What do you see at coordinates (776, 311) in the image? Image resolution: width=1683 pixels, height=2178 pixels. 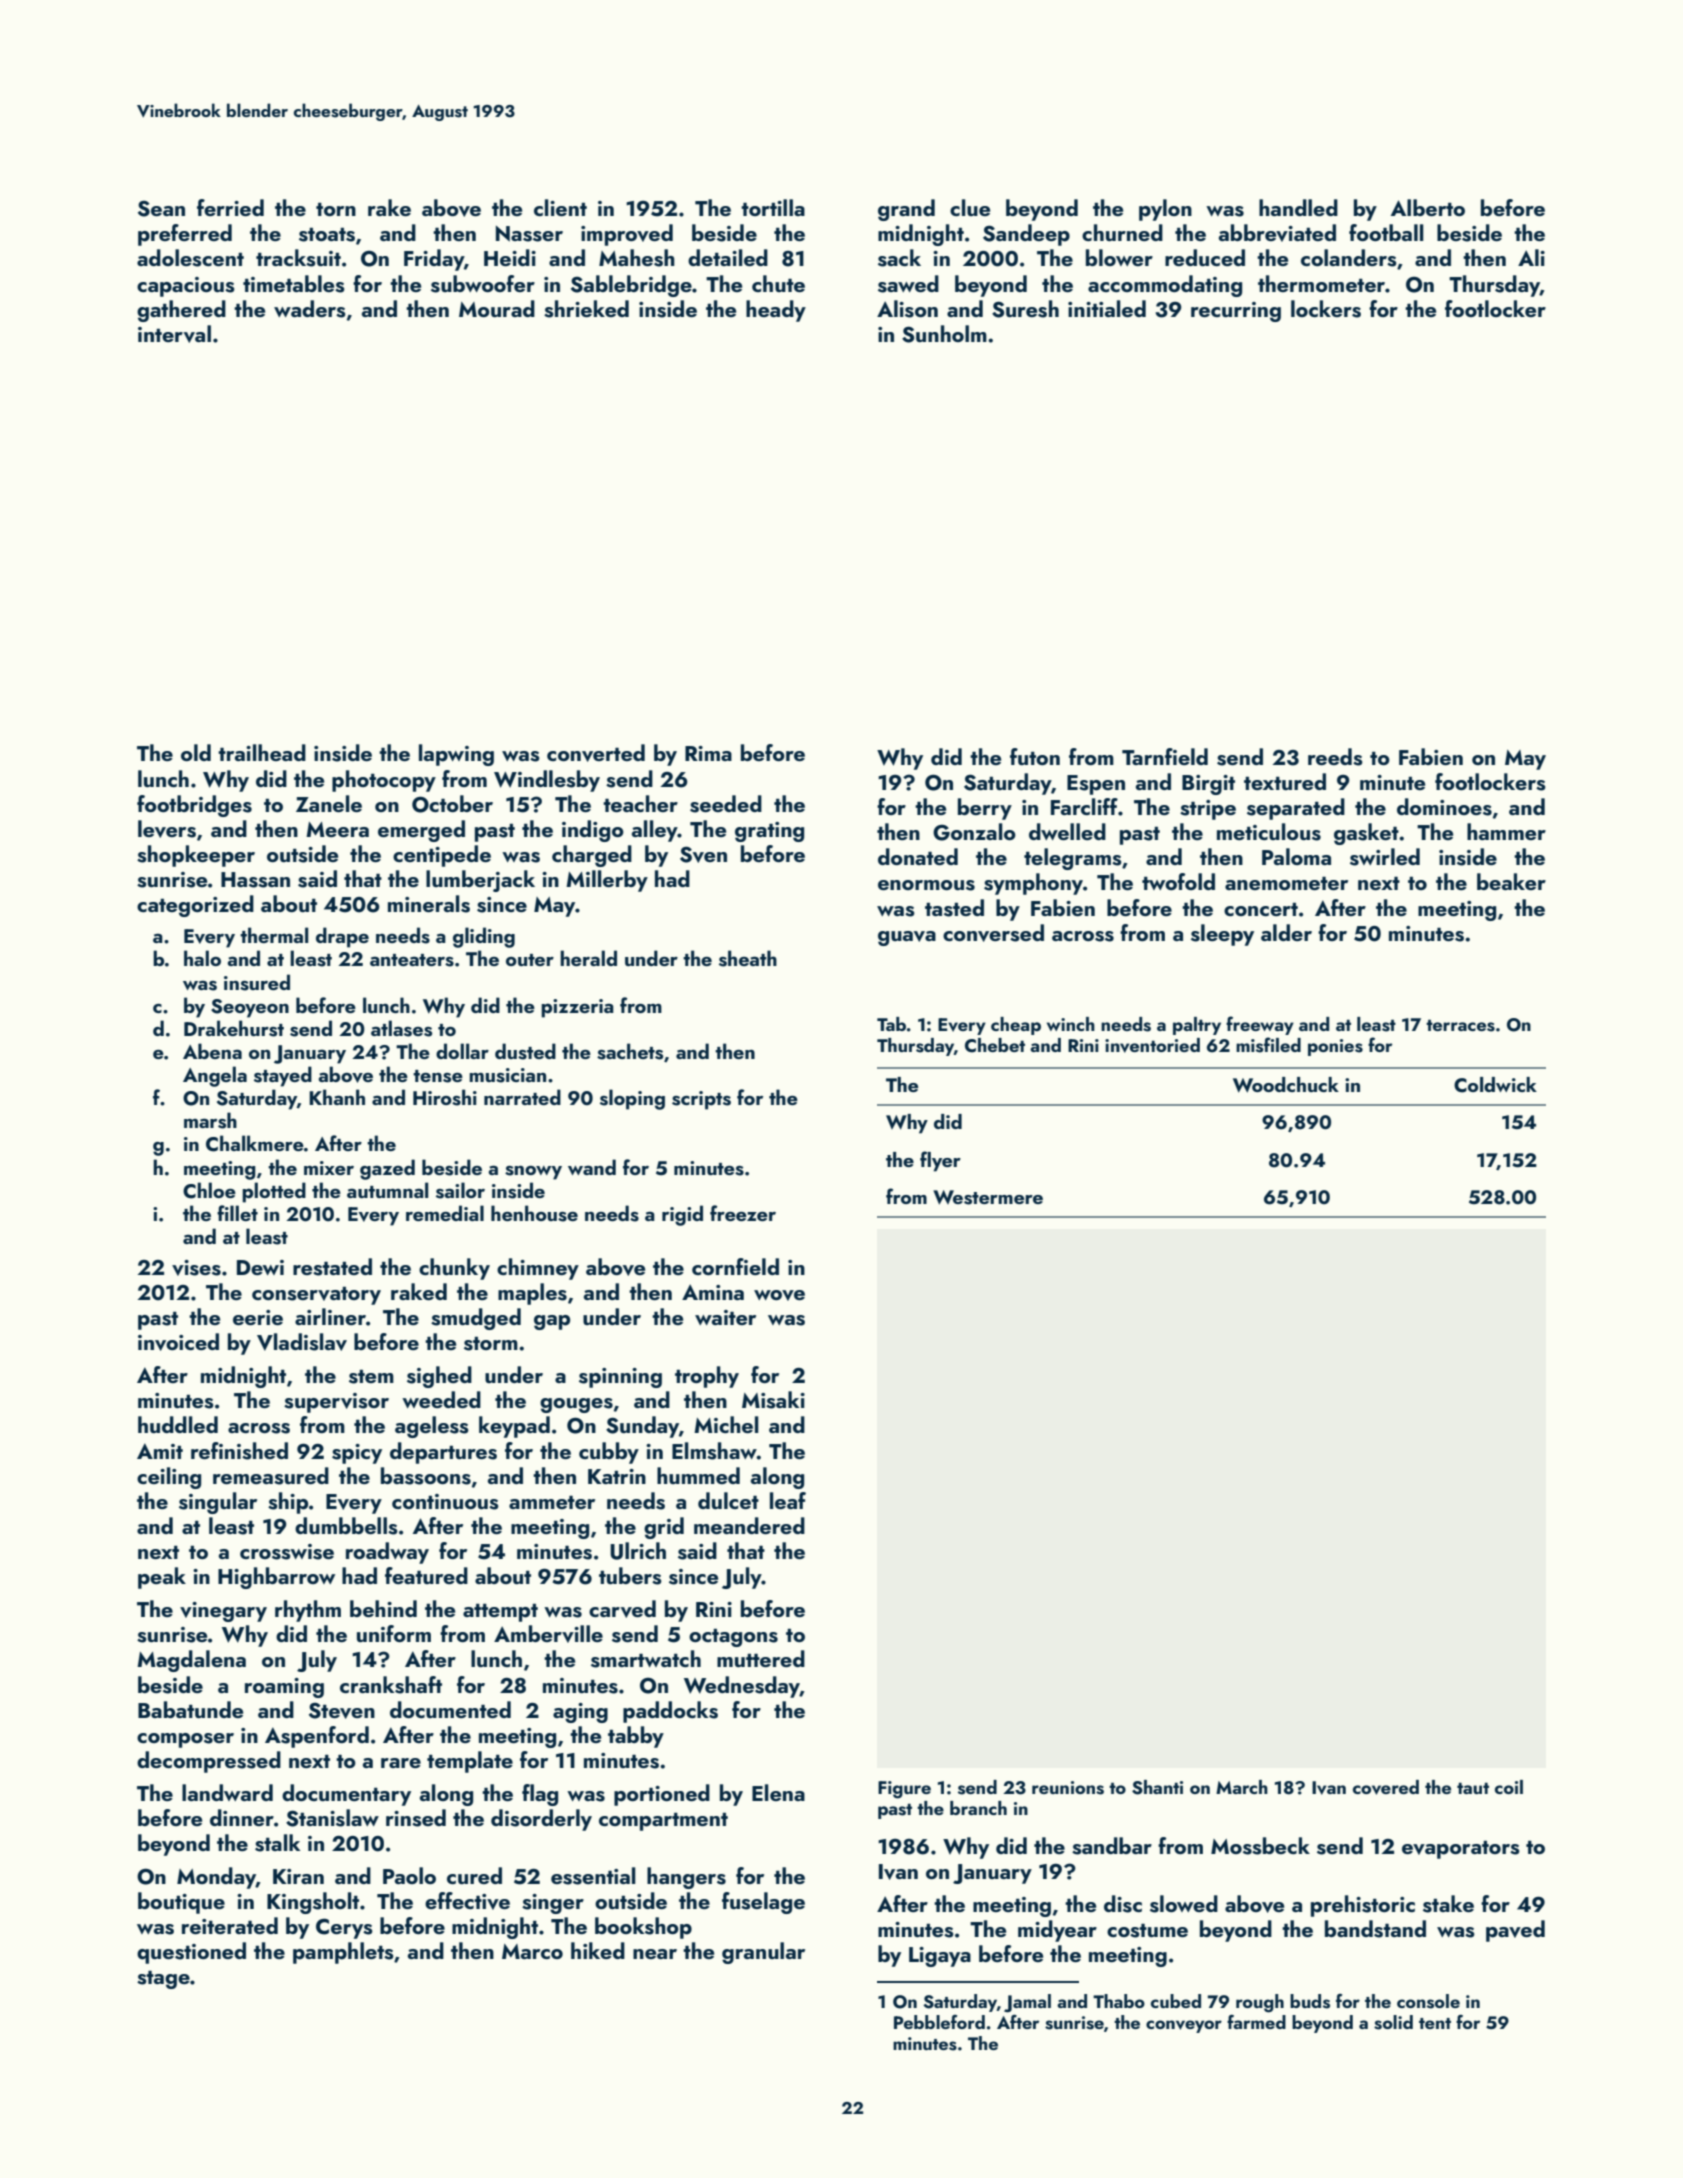 I see `heady` at bounding box center [776, 311].
